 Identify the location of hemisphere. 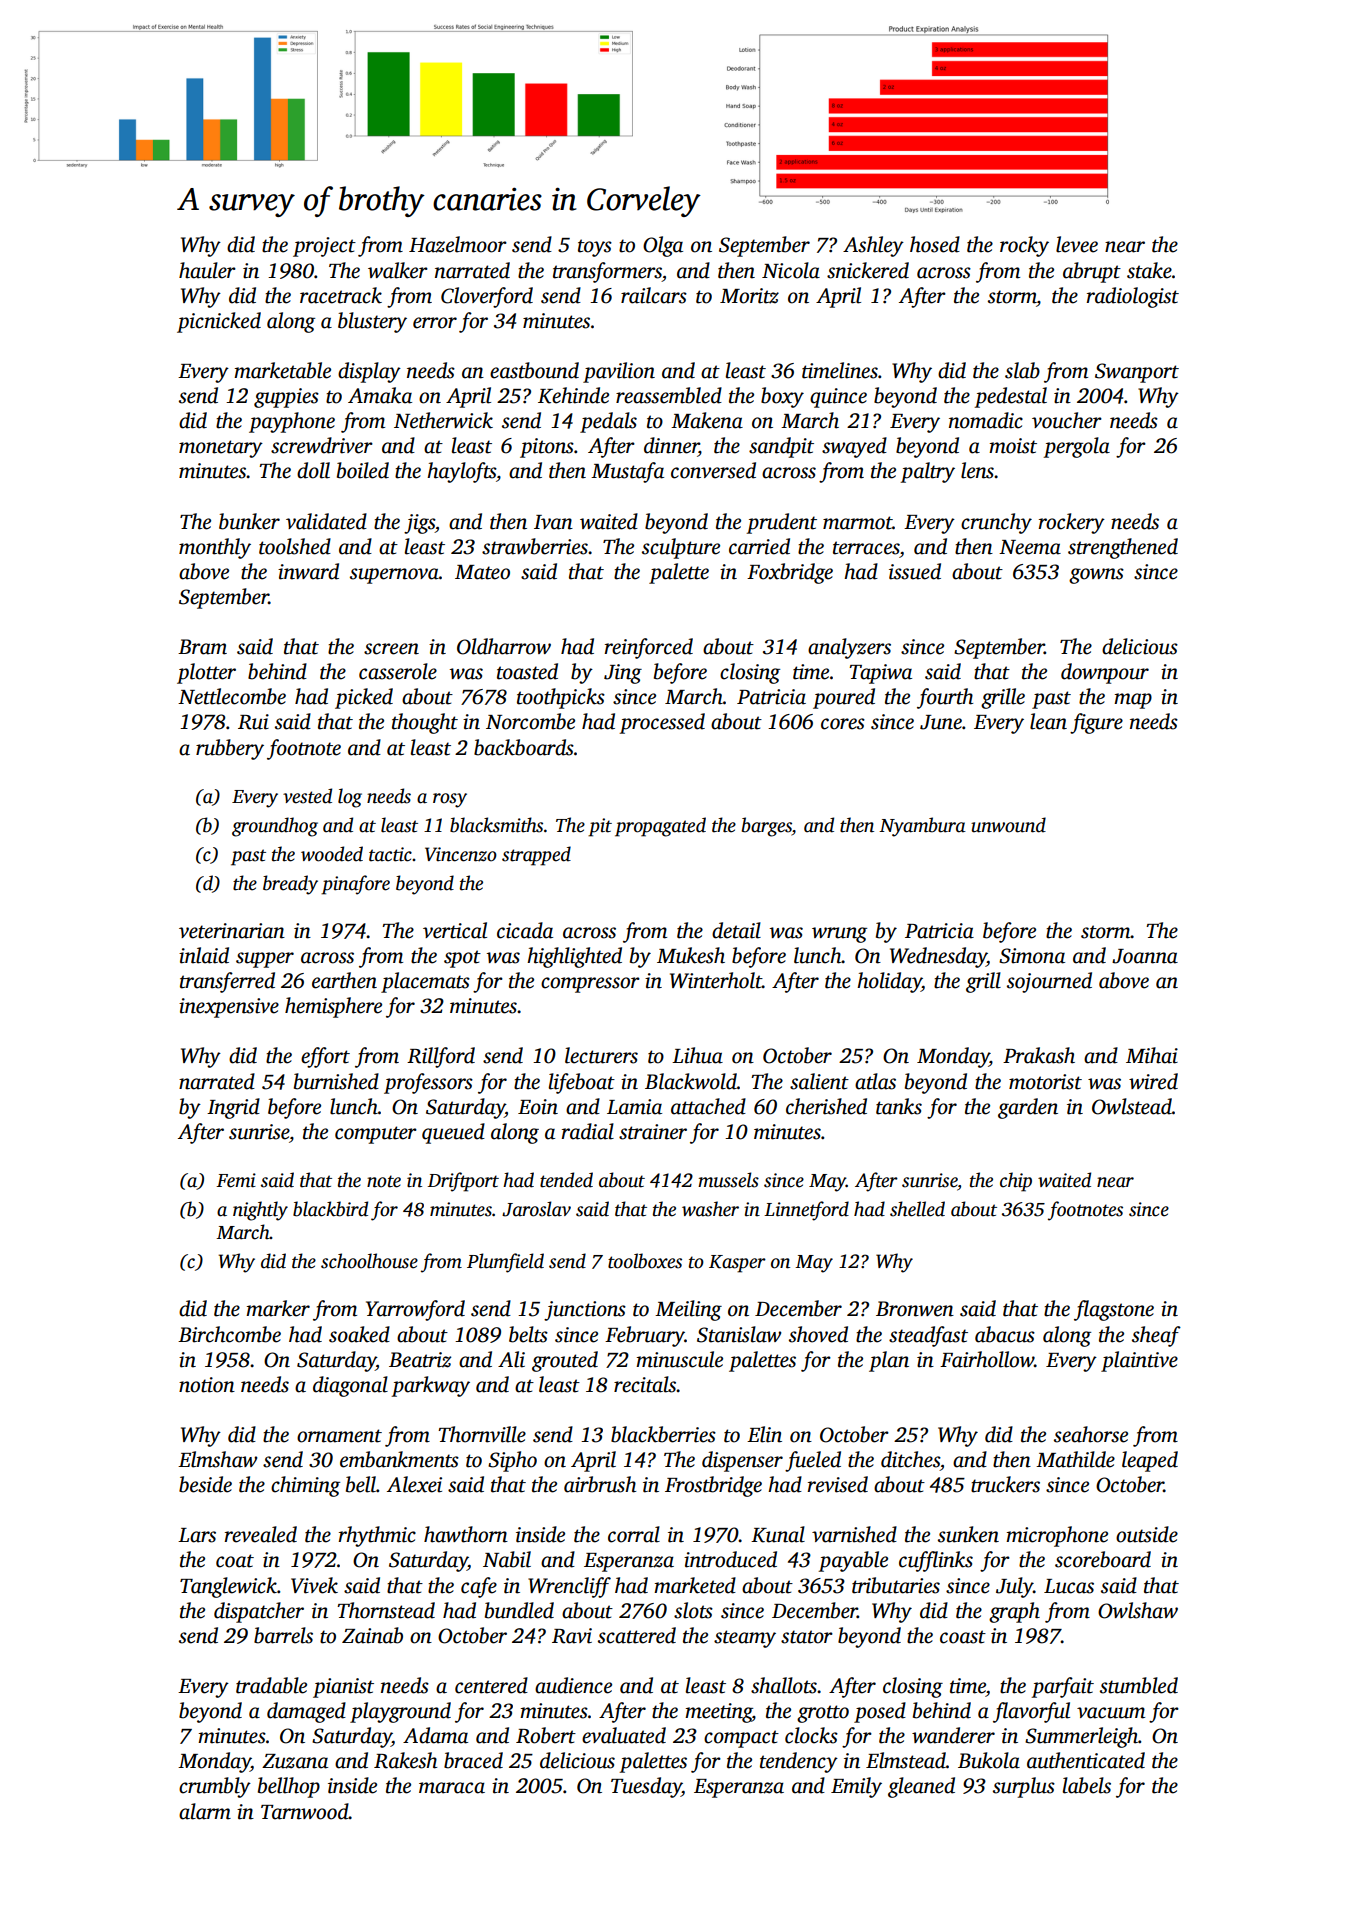
(333, 1007).
